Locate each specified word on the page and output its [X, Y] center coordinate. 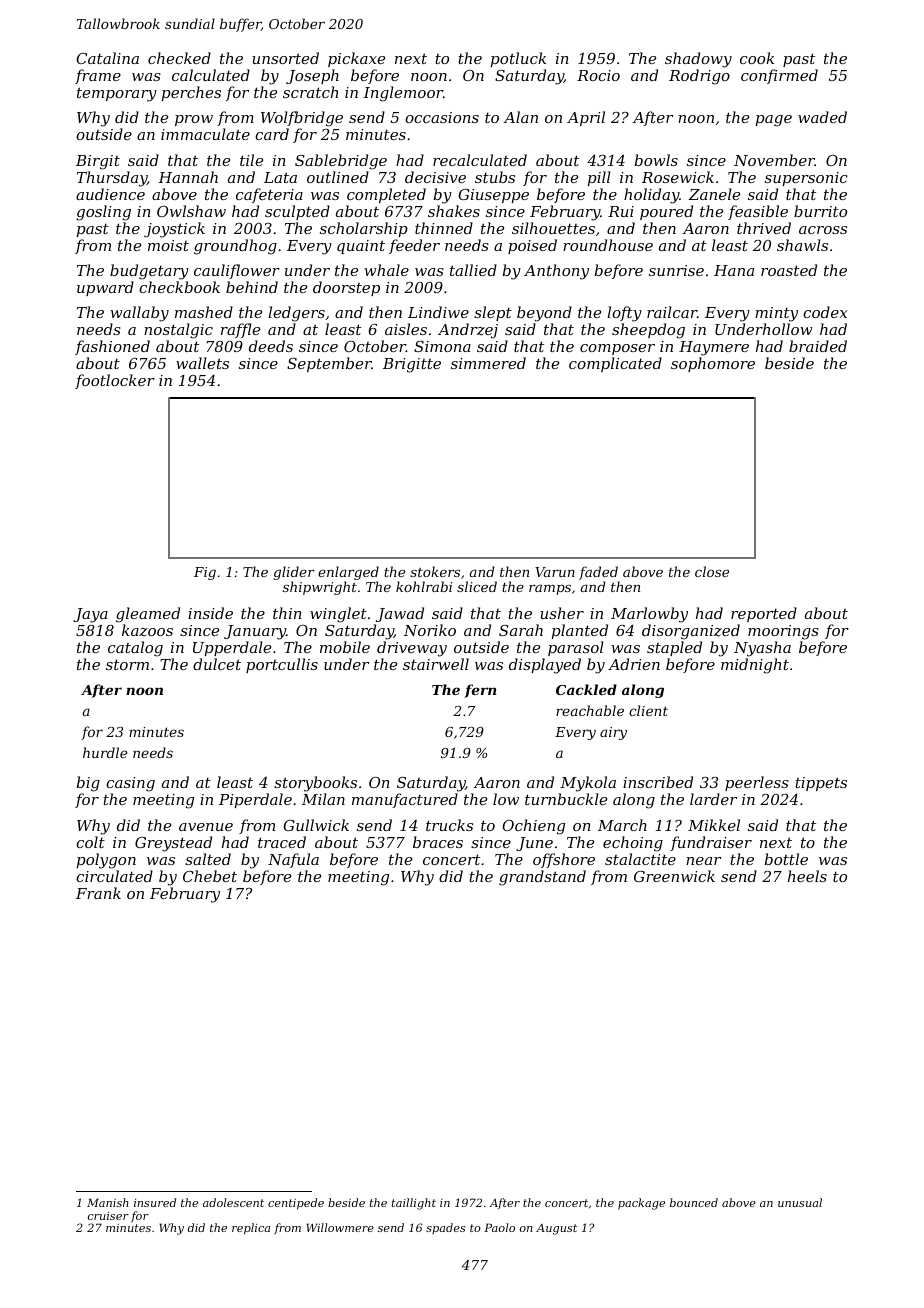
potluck [518, 59]
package [641, 1204]
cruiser [108, 1216]
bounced [694, 1202]
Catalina [107, 58]
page [774, 121]
